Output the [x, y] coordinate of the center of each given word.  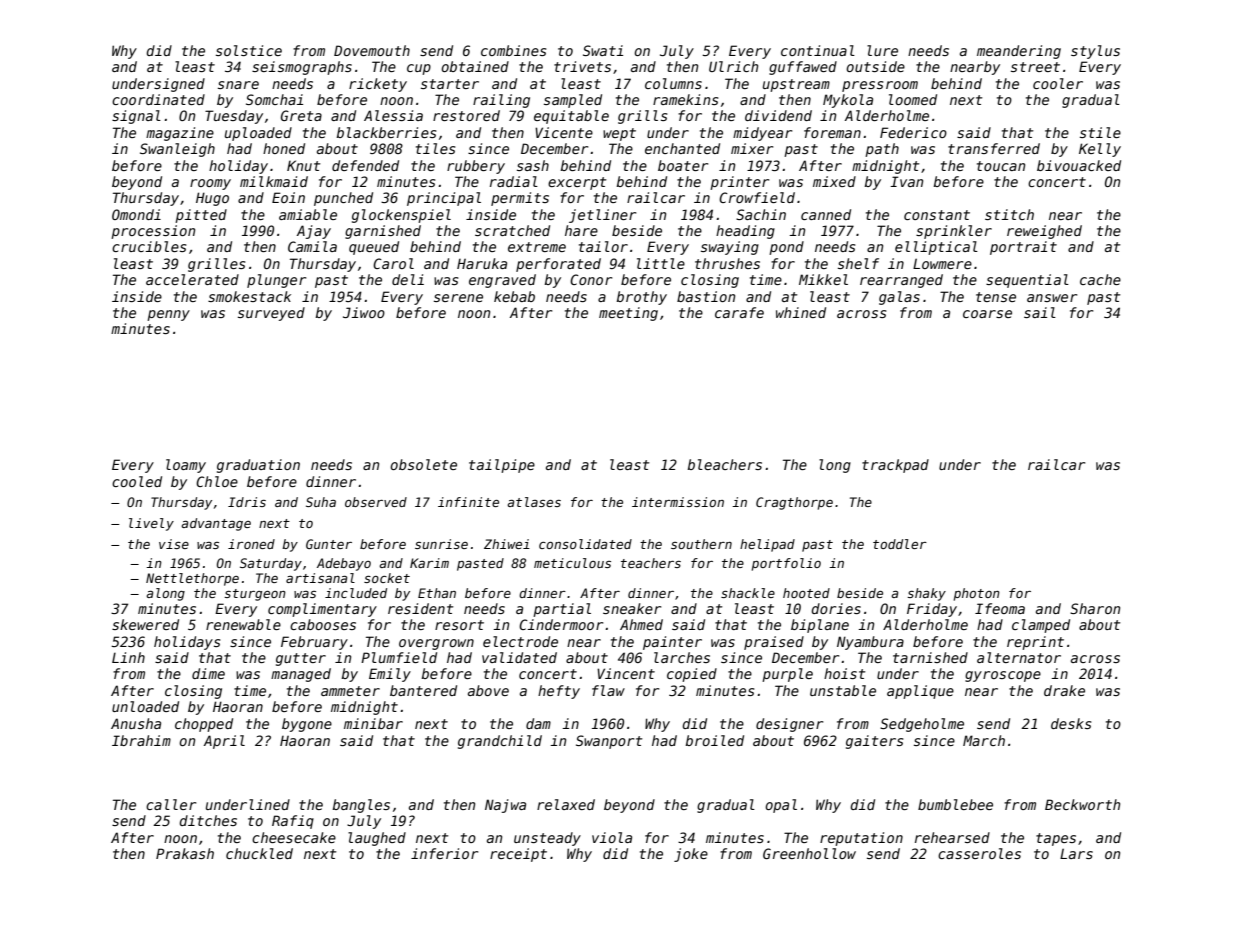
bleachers [724, 464]
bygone [307, 725]
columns [673, 83]
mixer [752, 148]
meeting [628, 314]
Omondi [136, 214]
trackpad [895, 466]
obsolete [423, 464]
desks [1071, 723]
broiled [714, 740]
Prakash [185, 853]
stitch [1009, 214]
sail [1040, 312]
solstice [249, 50]
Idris [247, 502]
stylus [1095, 52]
